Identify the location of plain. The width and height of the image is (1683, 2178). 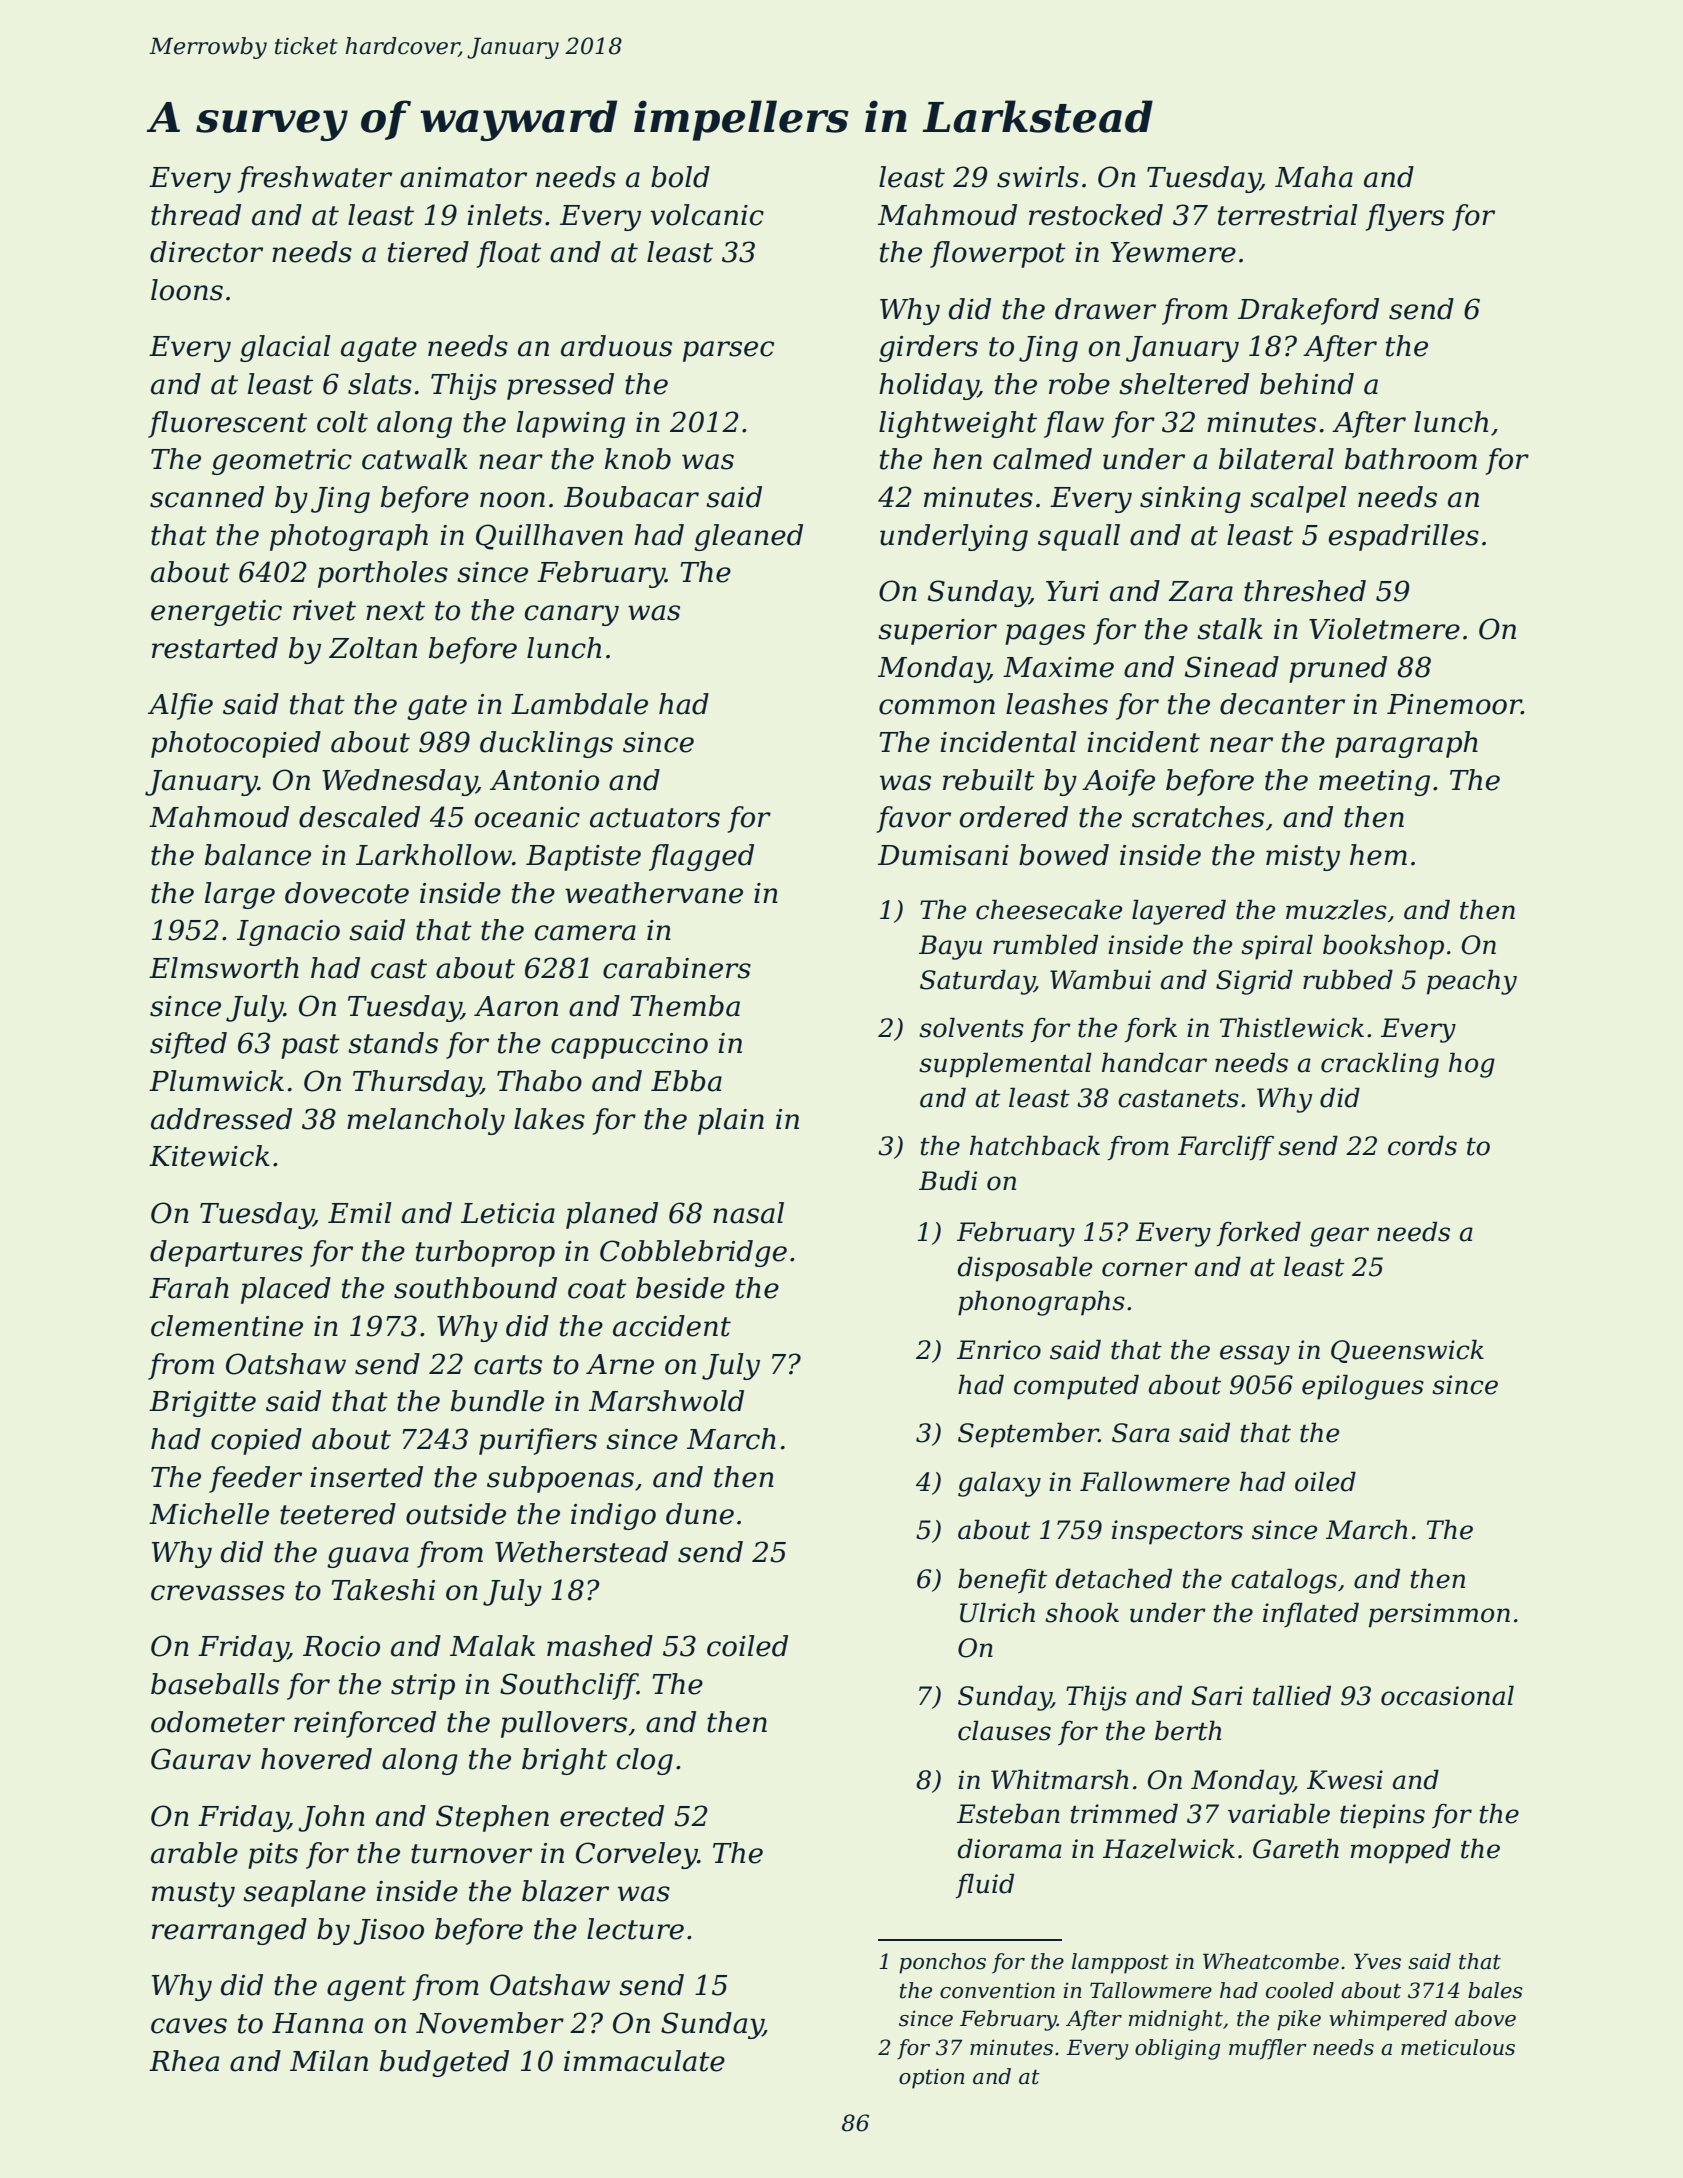
(731, 1121).
